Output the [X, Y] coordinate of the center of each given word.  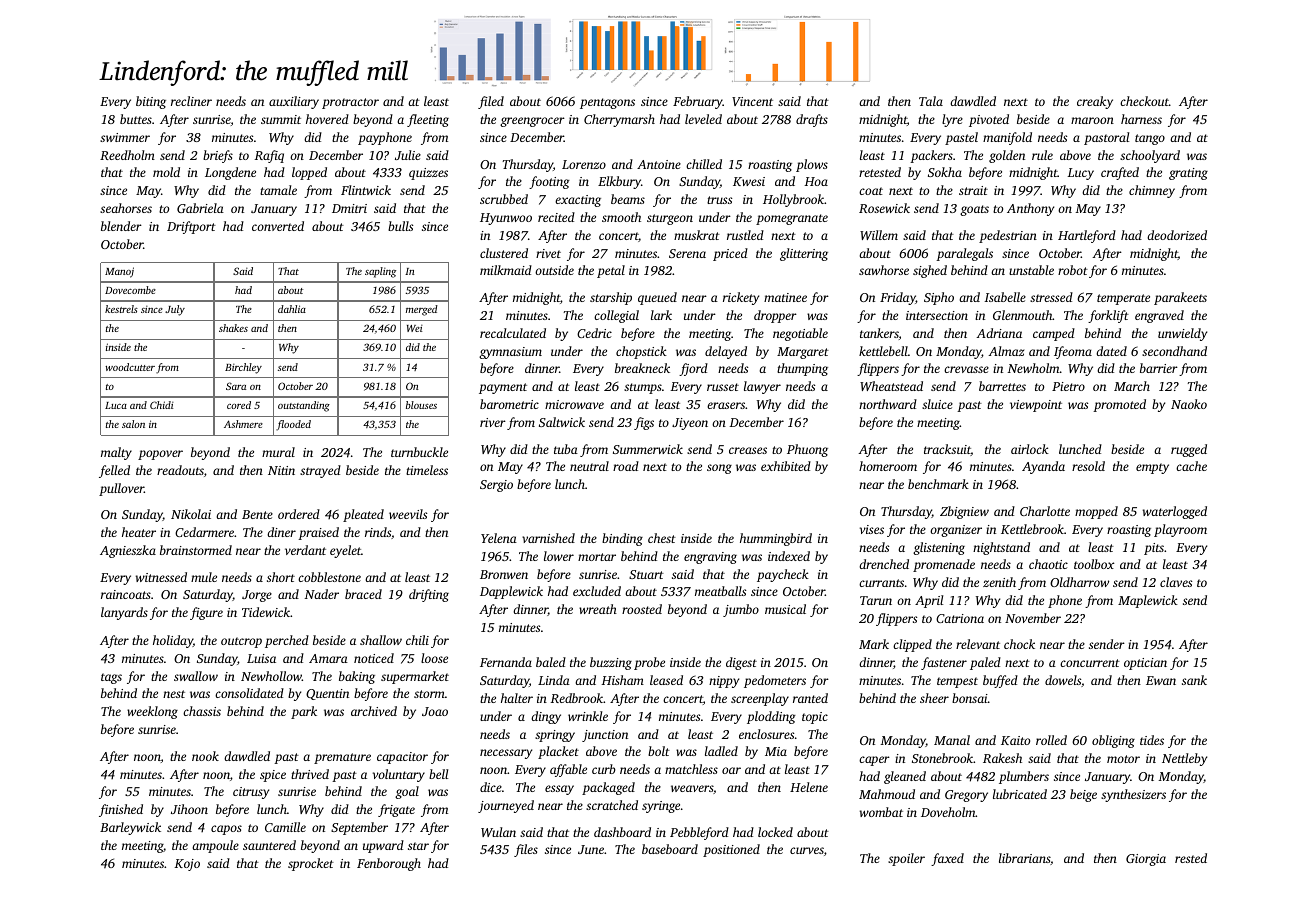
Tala [931, 101]
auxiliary [294, 102]
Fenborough [389, 864]
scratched [612, 805]
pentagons [607, 103]
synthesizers [1133, 795]
